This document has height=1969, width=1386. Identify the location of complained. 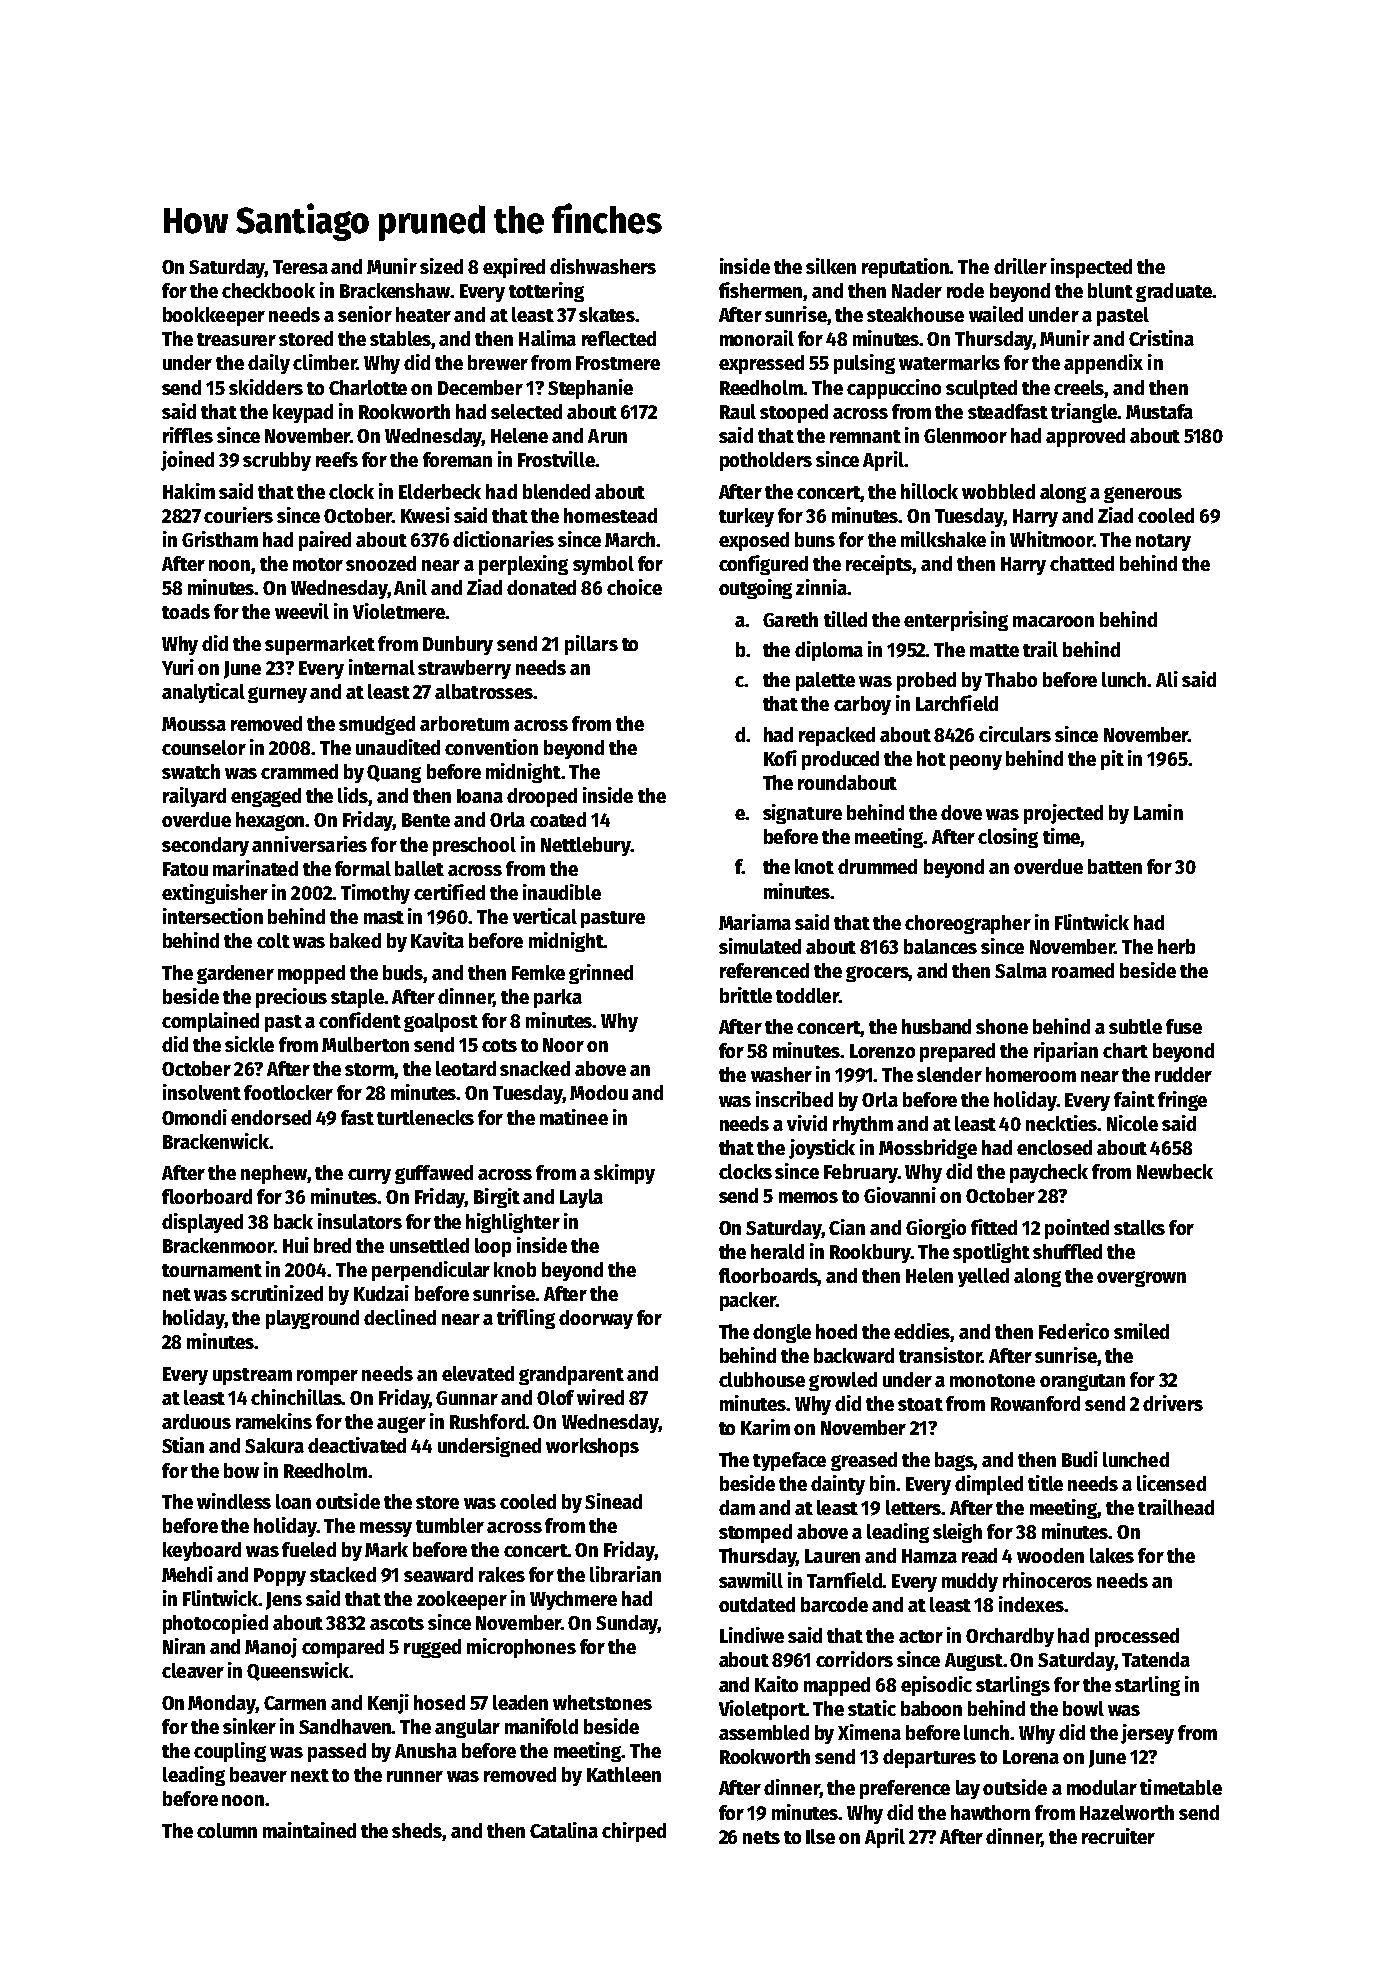
(210, 1022).
